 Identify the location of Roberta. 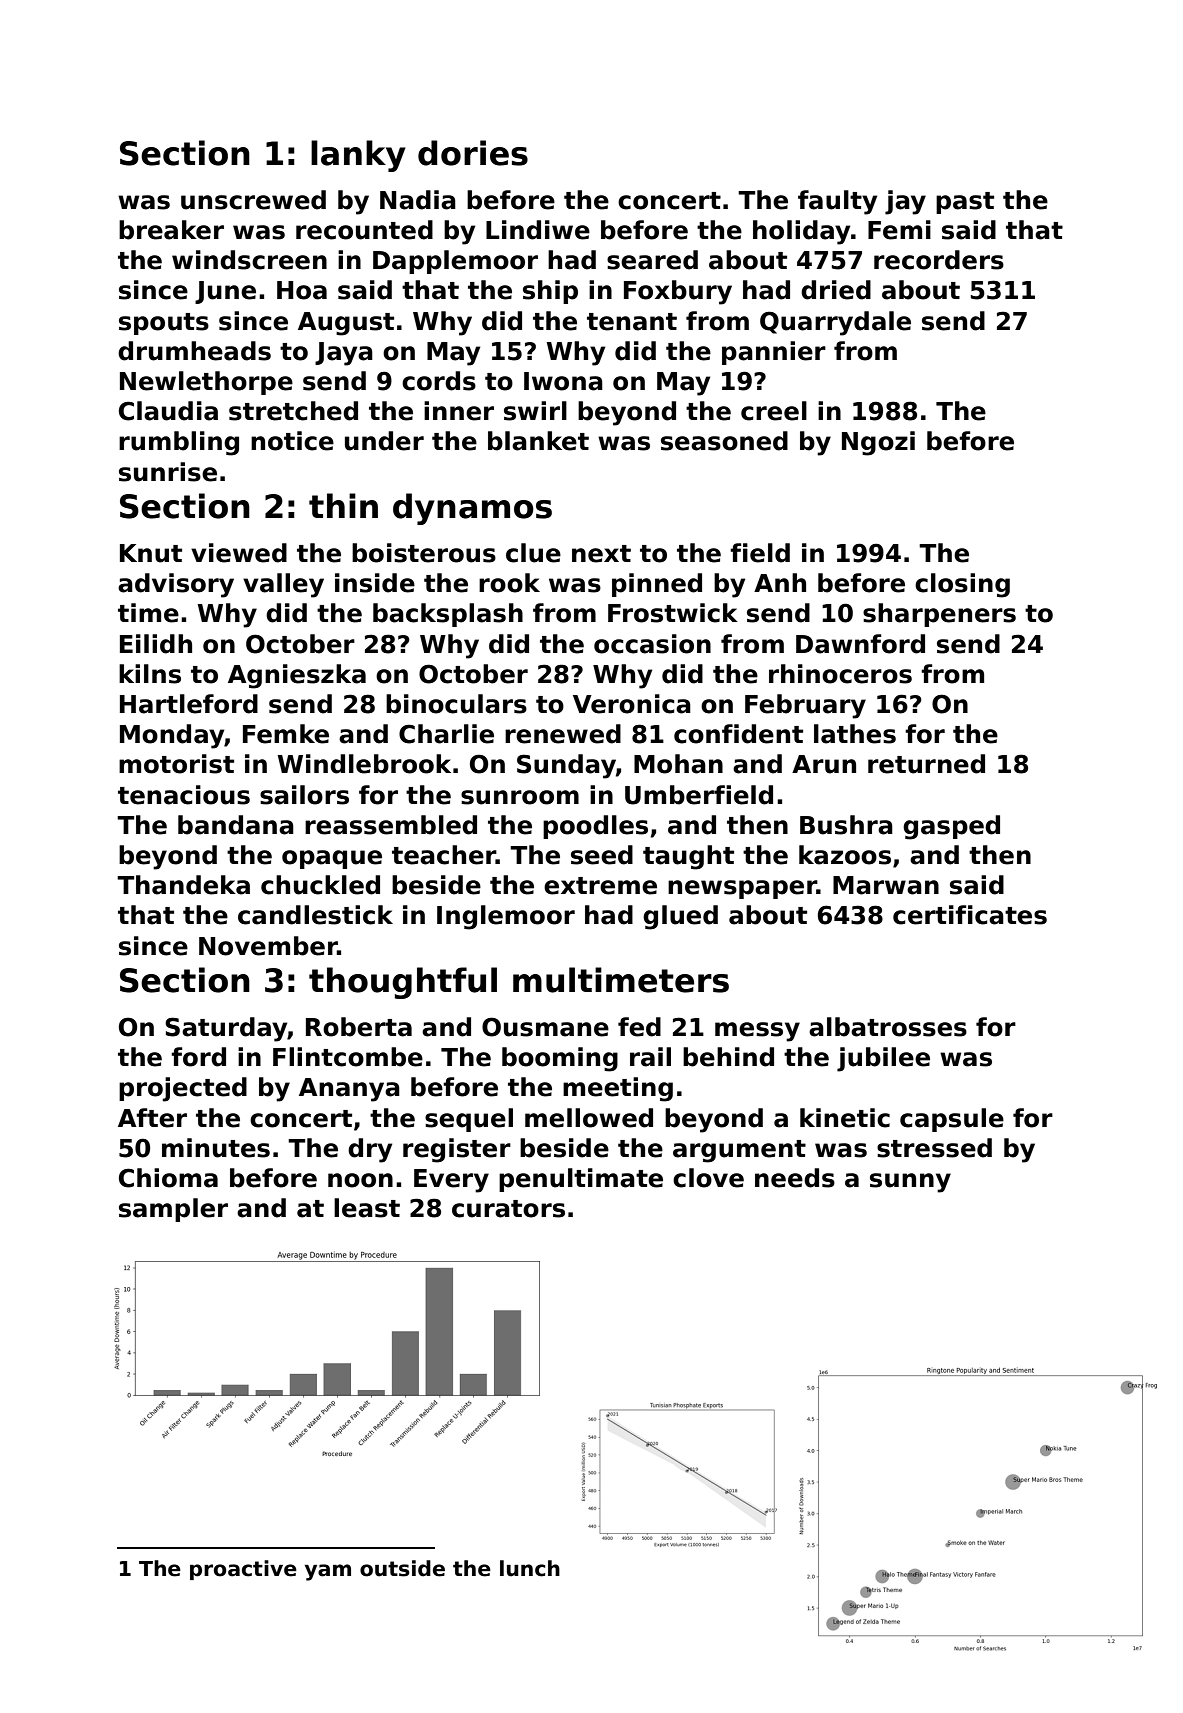
(359, 1027).
